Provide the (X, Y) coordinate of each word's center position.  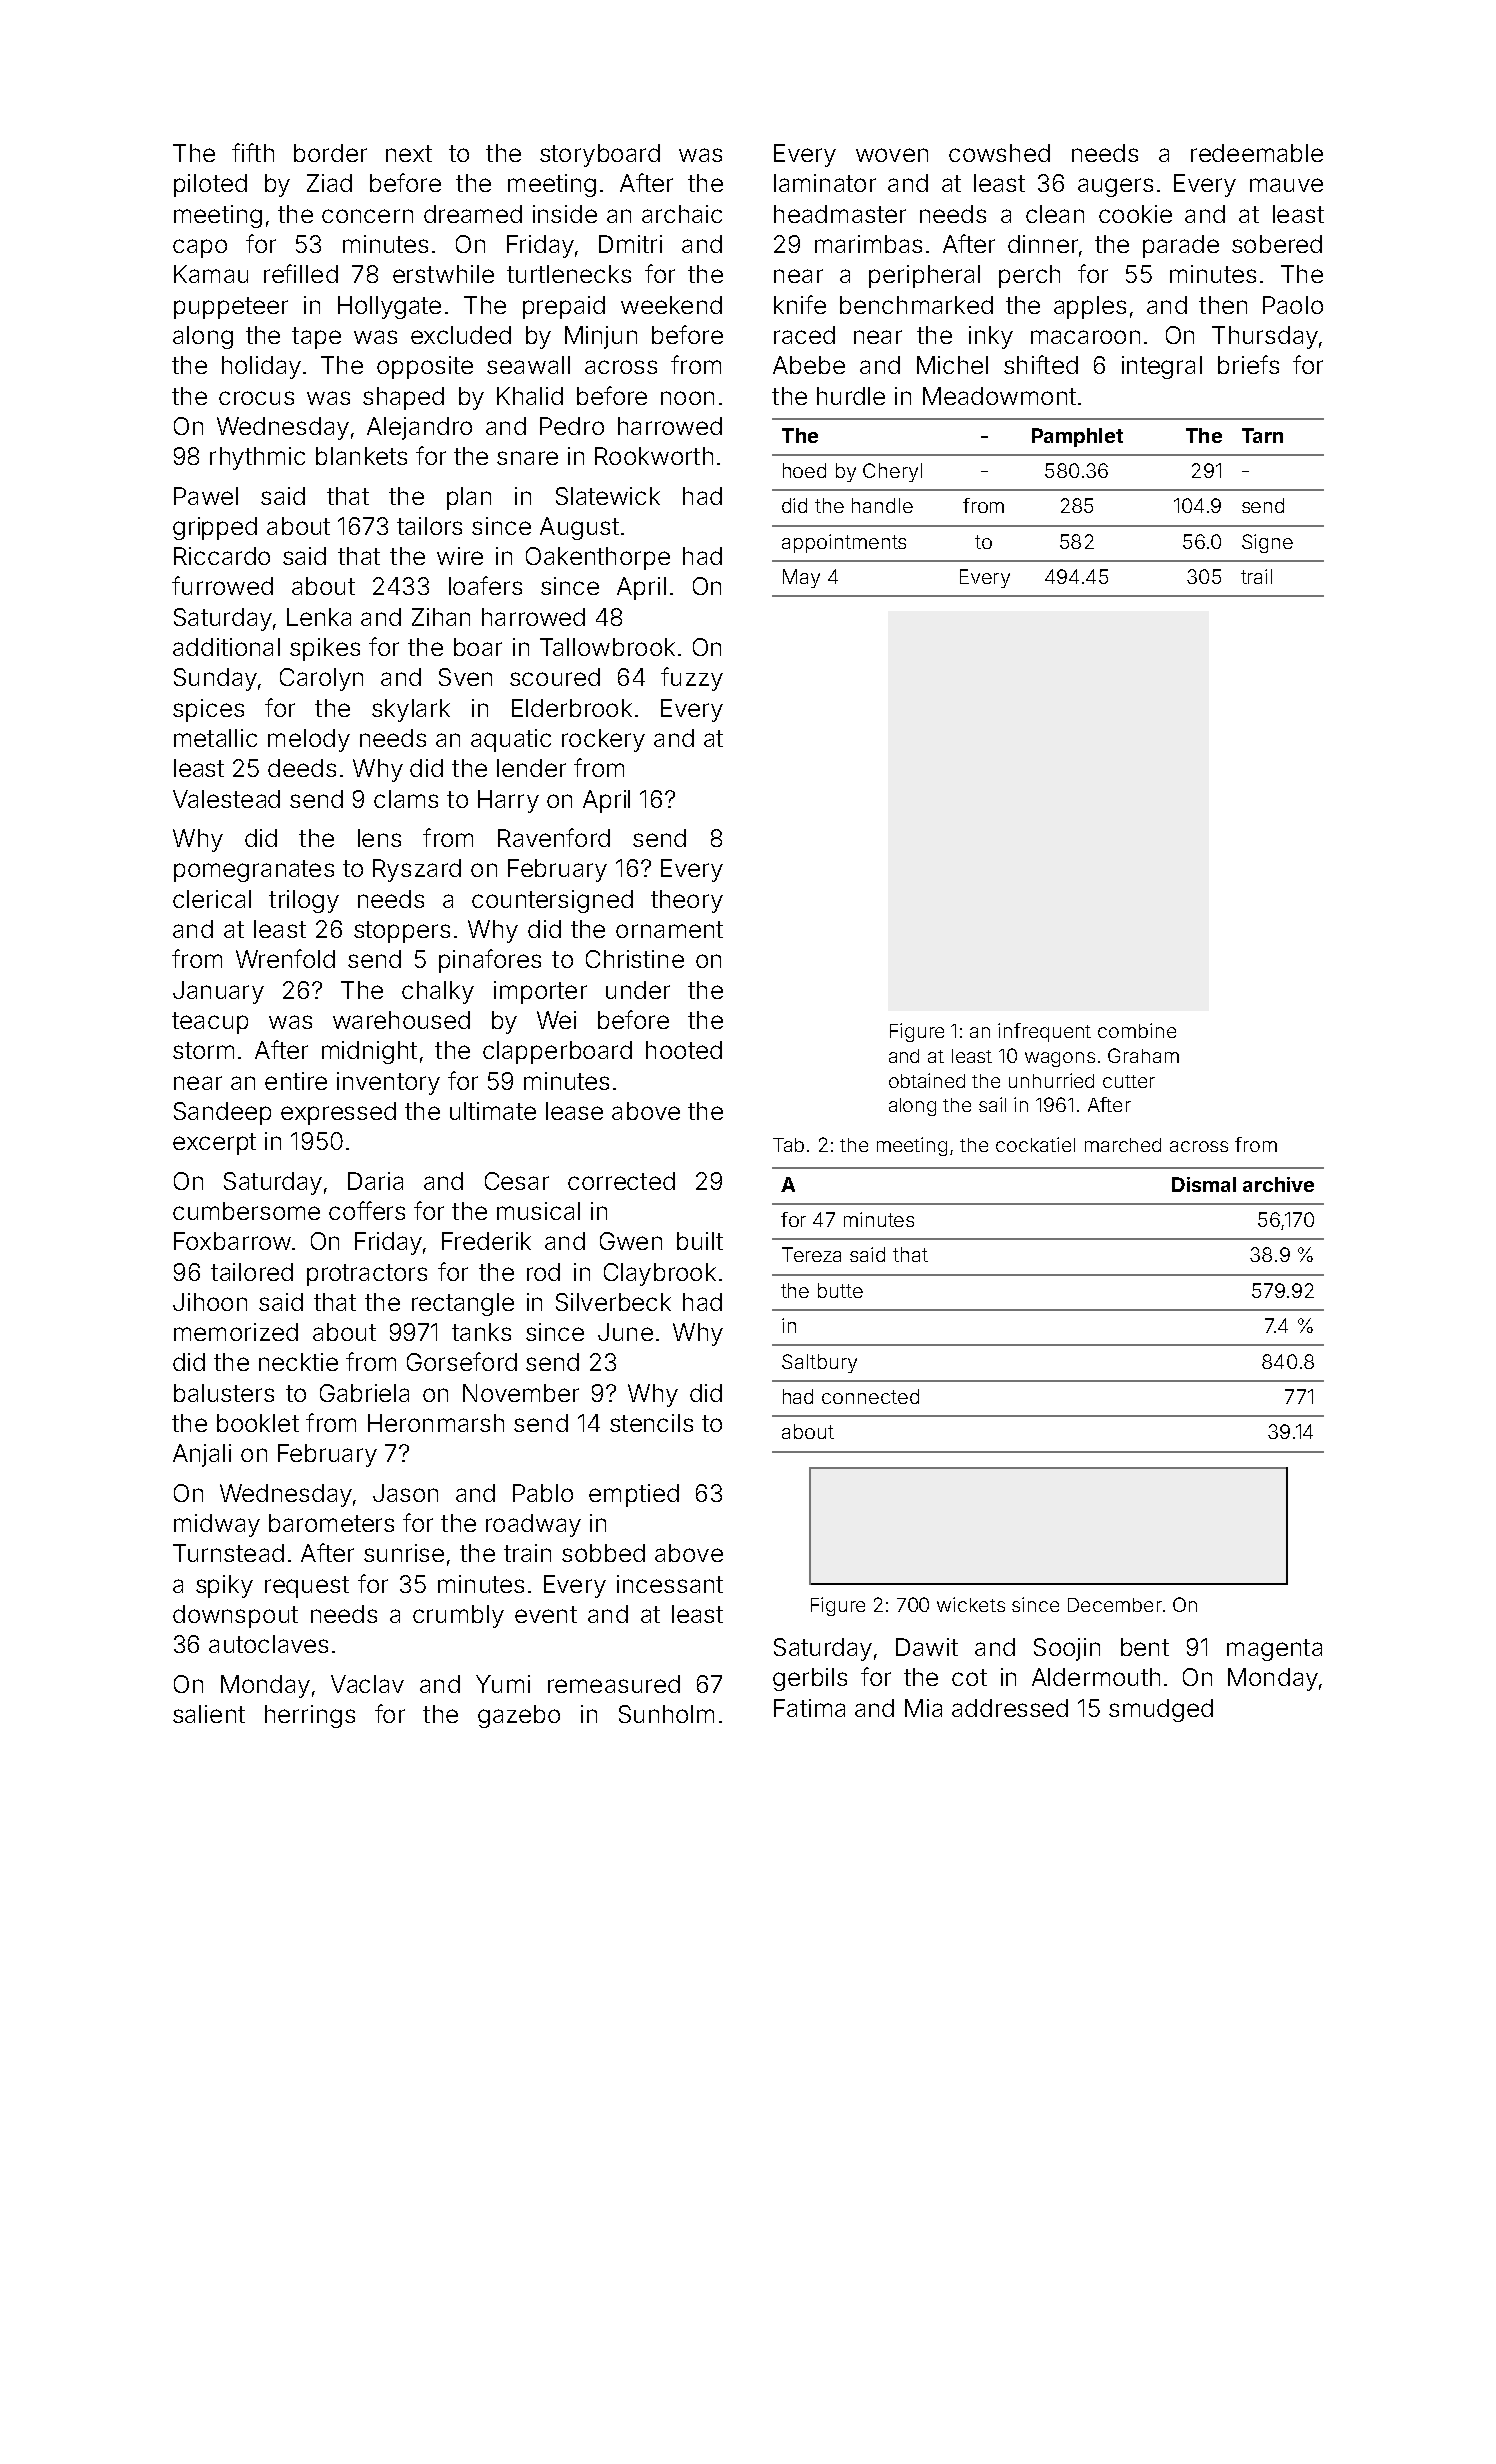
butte (840, 1290)
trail (1256, 576)
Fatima (809, 1708)
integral (1162, 367)
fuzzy (692, 679)
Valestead (226, 799)
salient (209, 1714)
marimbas (868, 244)
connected (870, 1396)
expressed (338, 1113)
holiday (261, 367)
